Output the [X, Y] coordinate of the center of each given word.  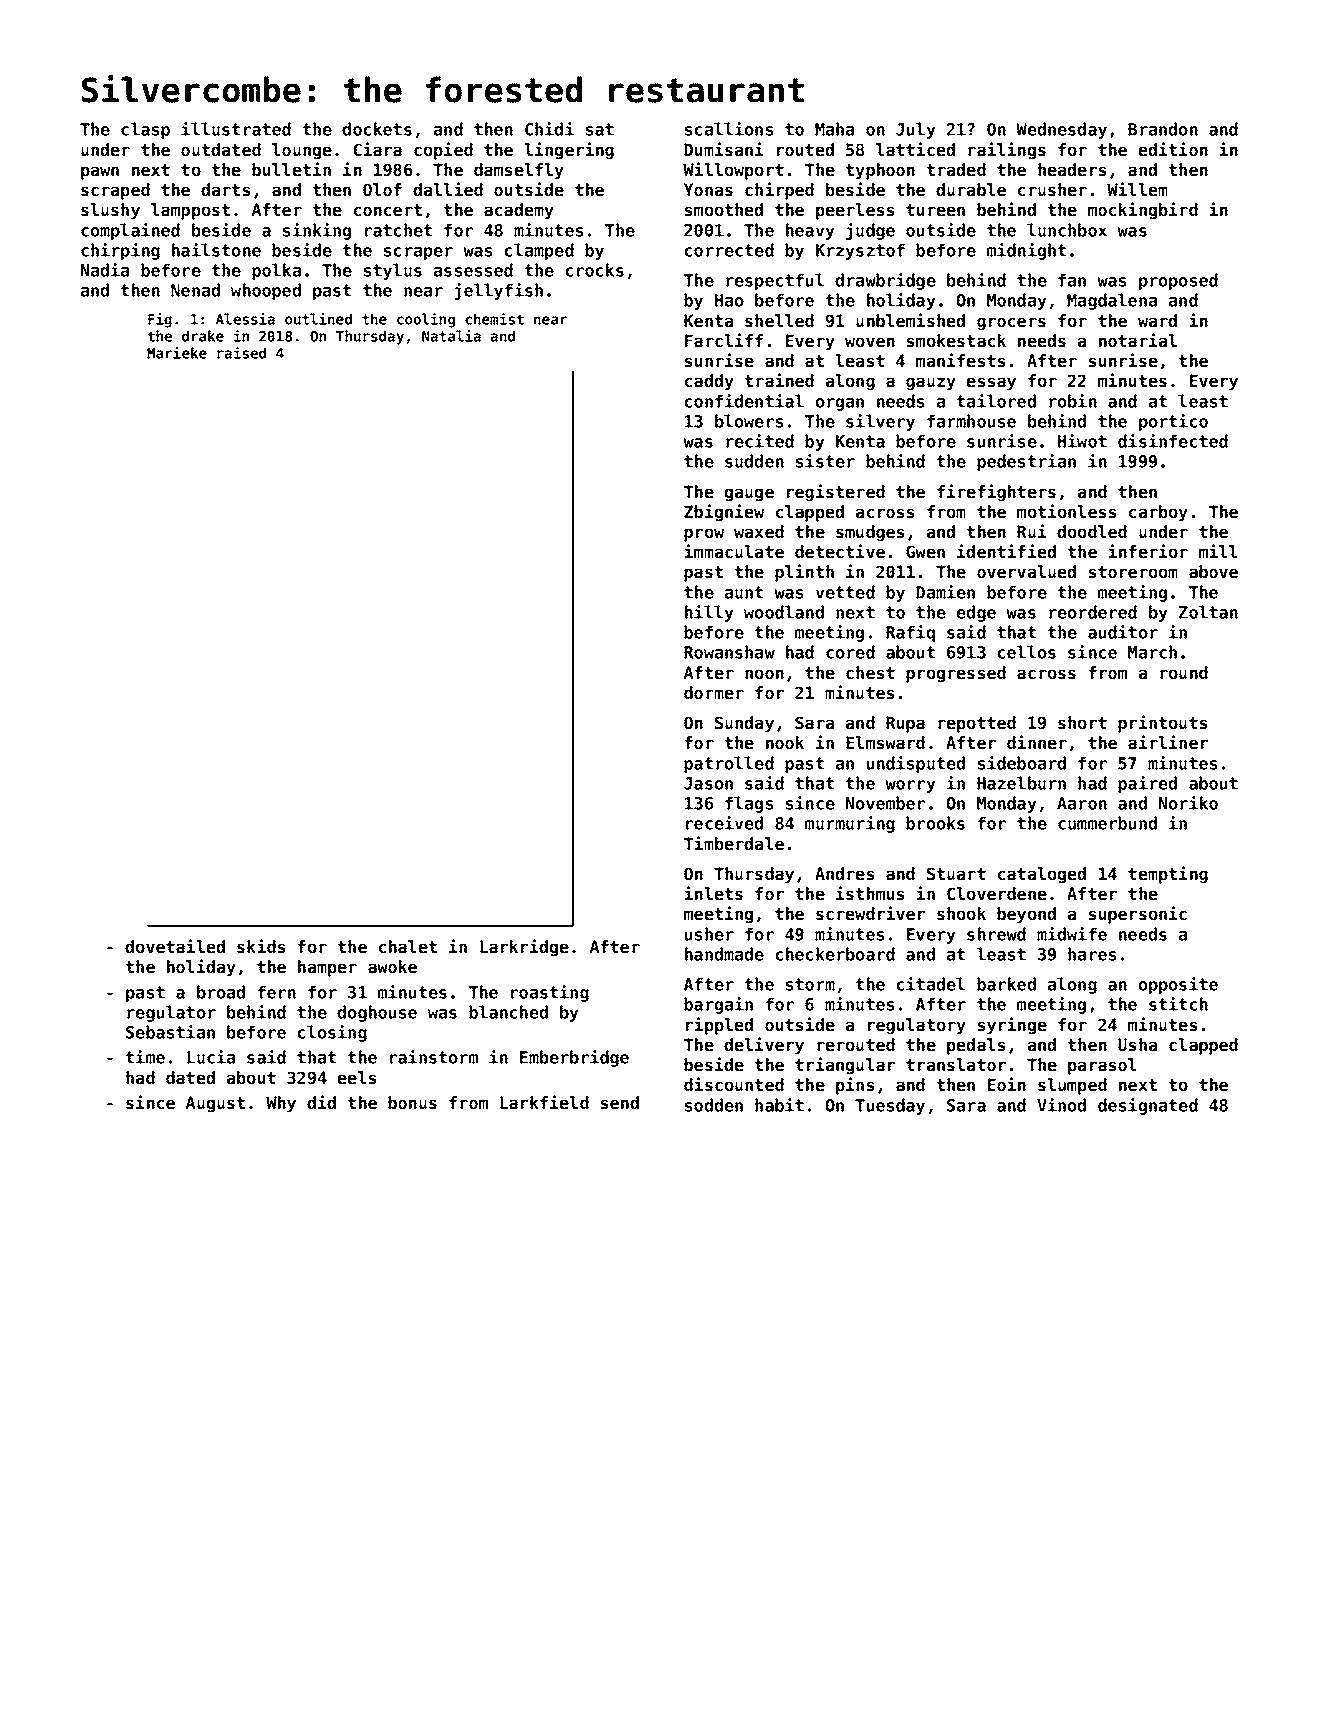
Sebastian [170, 1032]
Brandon [1163, 129]
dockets [377, 129]
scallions [729, 129]
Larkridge [524, 948]
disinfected [1173, 441]
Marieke [177, 353]
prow [704, 535]
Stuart [956, 874]
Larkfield [544, 1102]
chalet [408, 947]
